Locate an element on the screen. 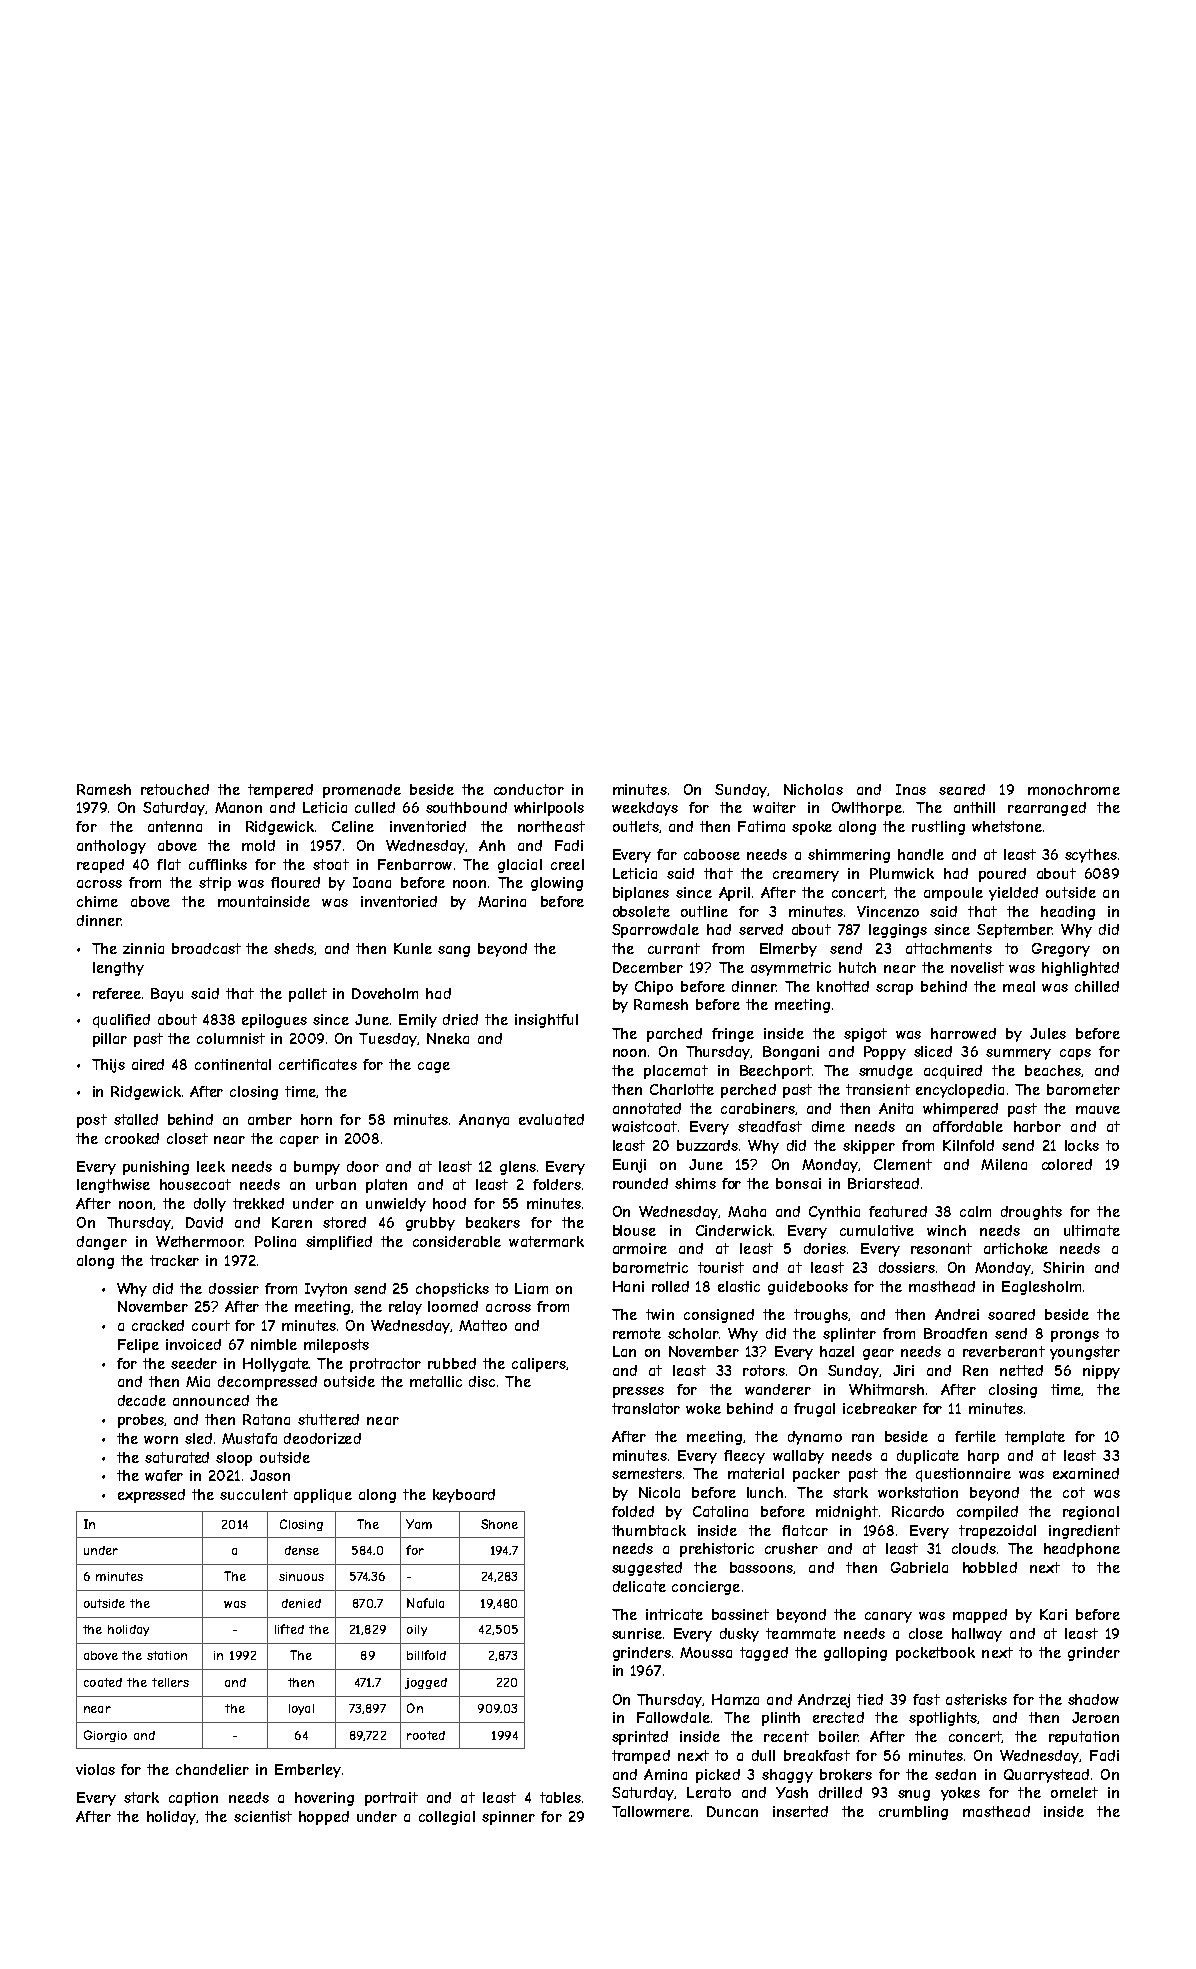 This screenshot has width=1196, height=1969. tempered is located at coordinates (280, 791).
